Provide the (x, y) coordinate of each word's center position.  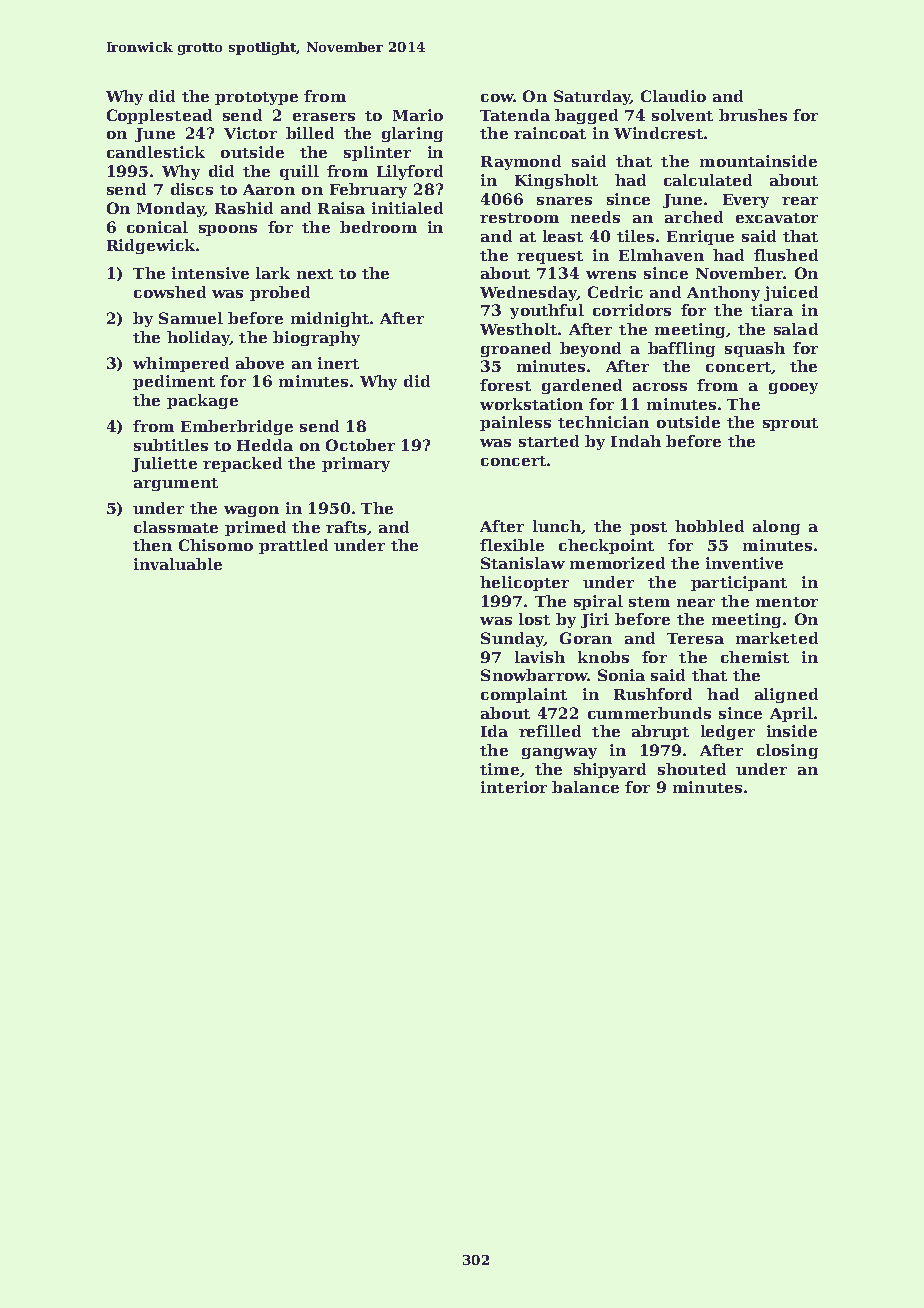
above (260, 363)
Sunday (512, 639)
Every (746, 201)
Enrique (700, 237)
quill (299, 172)
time (499, 769)
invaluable (178, 564)
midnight (330, 319)
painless (515, 423)
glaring (412, 134)
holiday (198, 338)
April (791, 714)
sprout (790, 424)
